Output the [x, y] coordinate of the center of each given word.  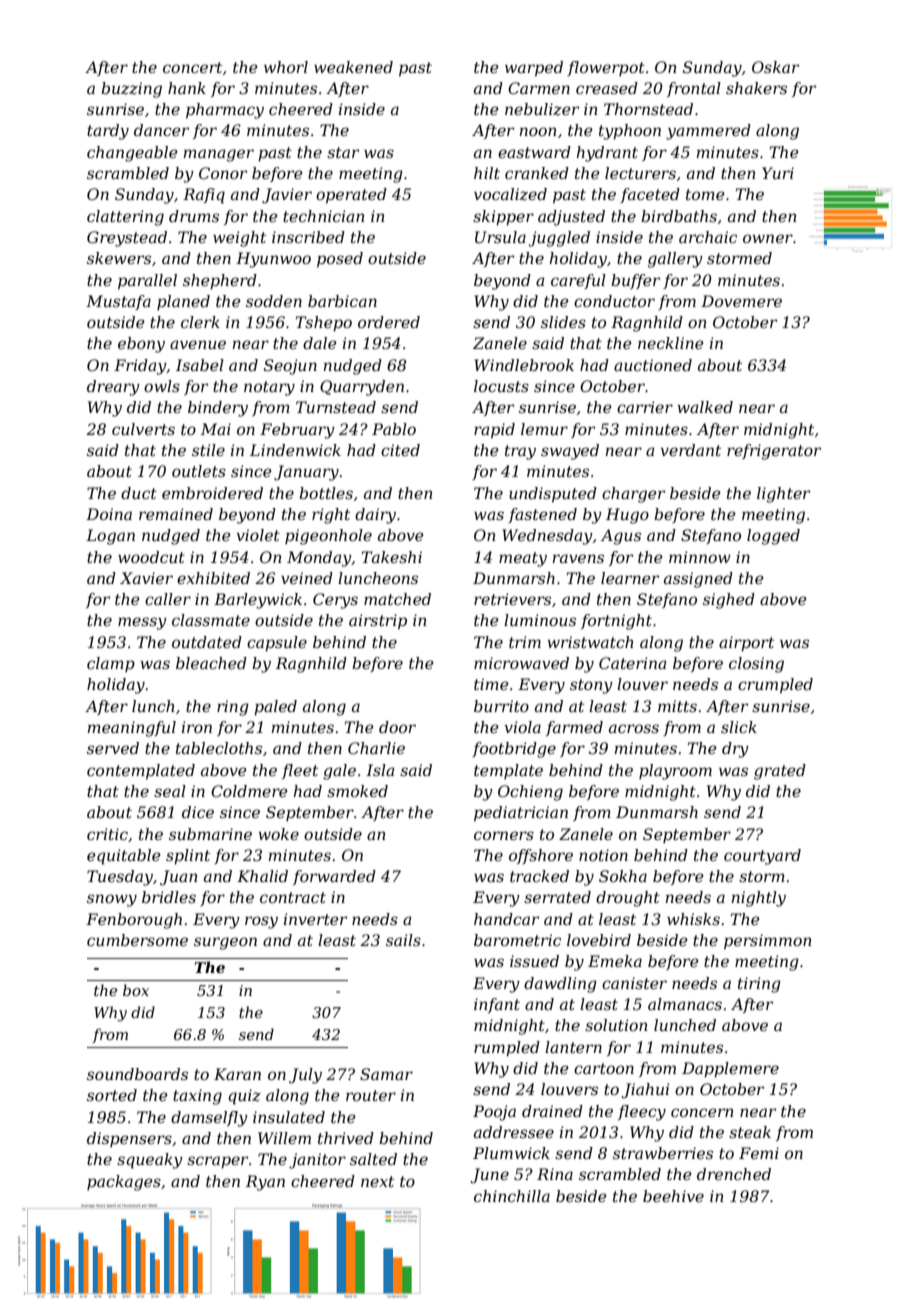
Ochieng [530, 793]
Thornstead [648, 109]
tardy [108, 132]
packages [124, 1183]
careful [578, 281]
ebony [141, 345]
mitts [677, 706]
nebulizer [542, 109]
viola [522, 727]
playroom [675, 772]
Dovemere [741, 301]
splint [188, 857]
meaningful [132, 729]
